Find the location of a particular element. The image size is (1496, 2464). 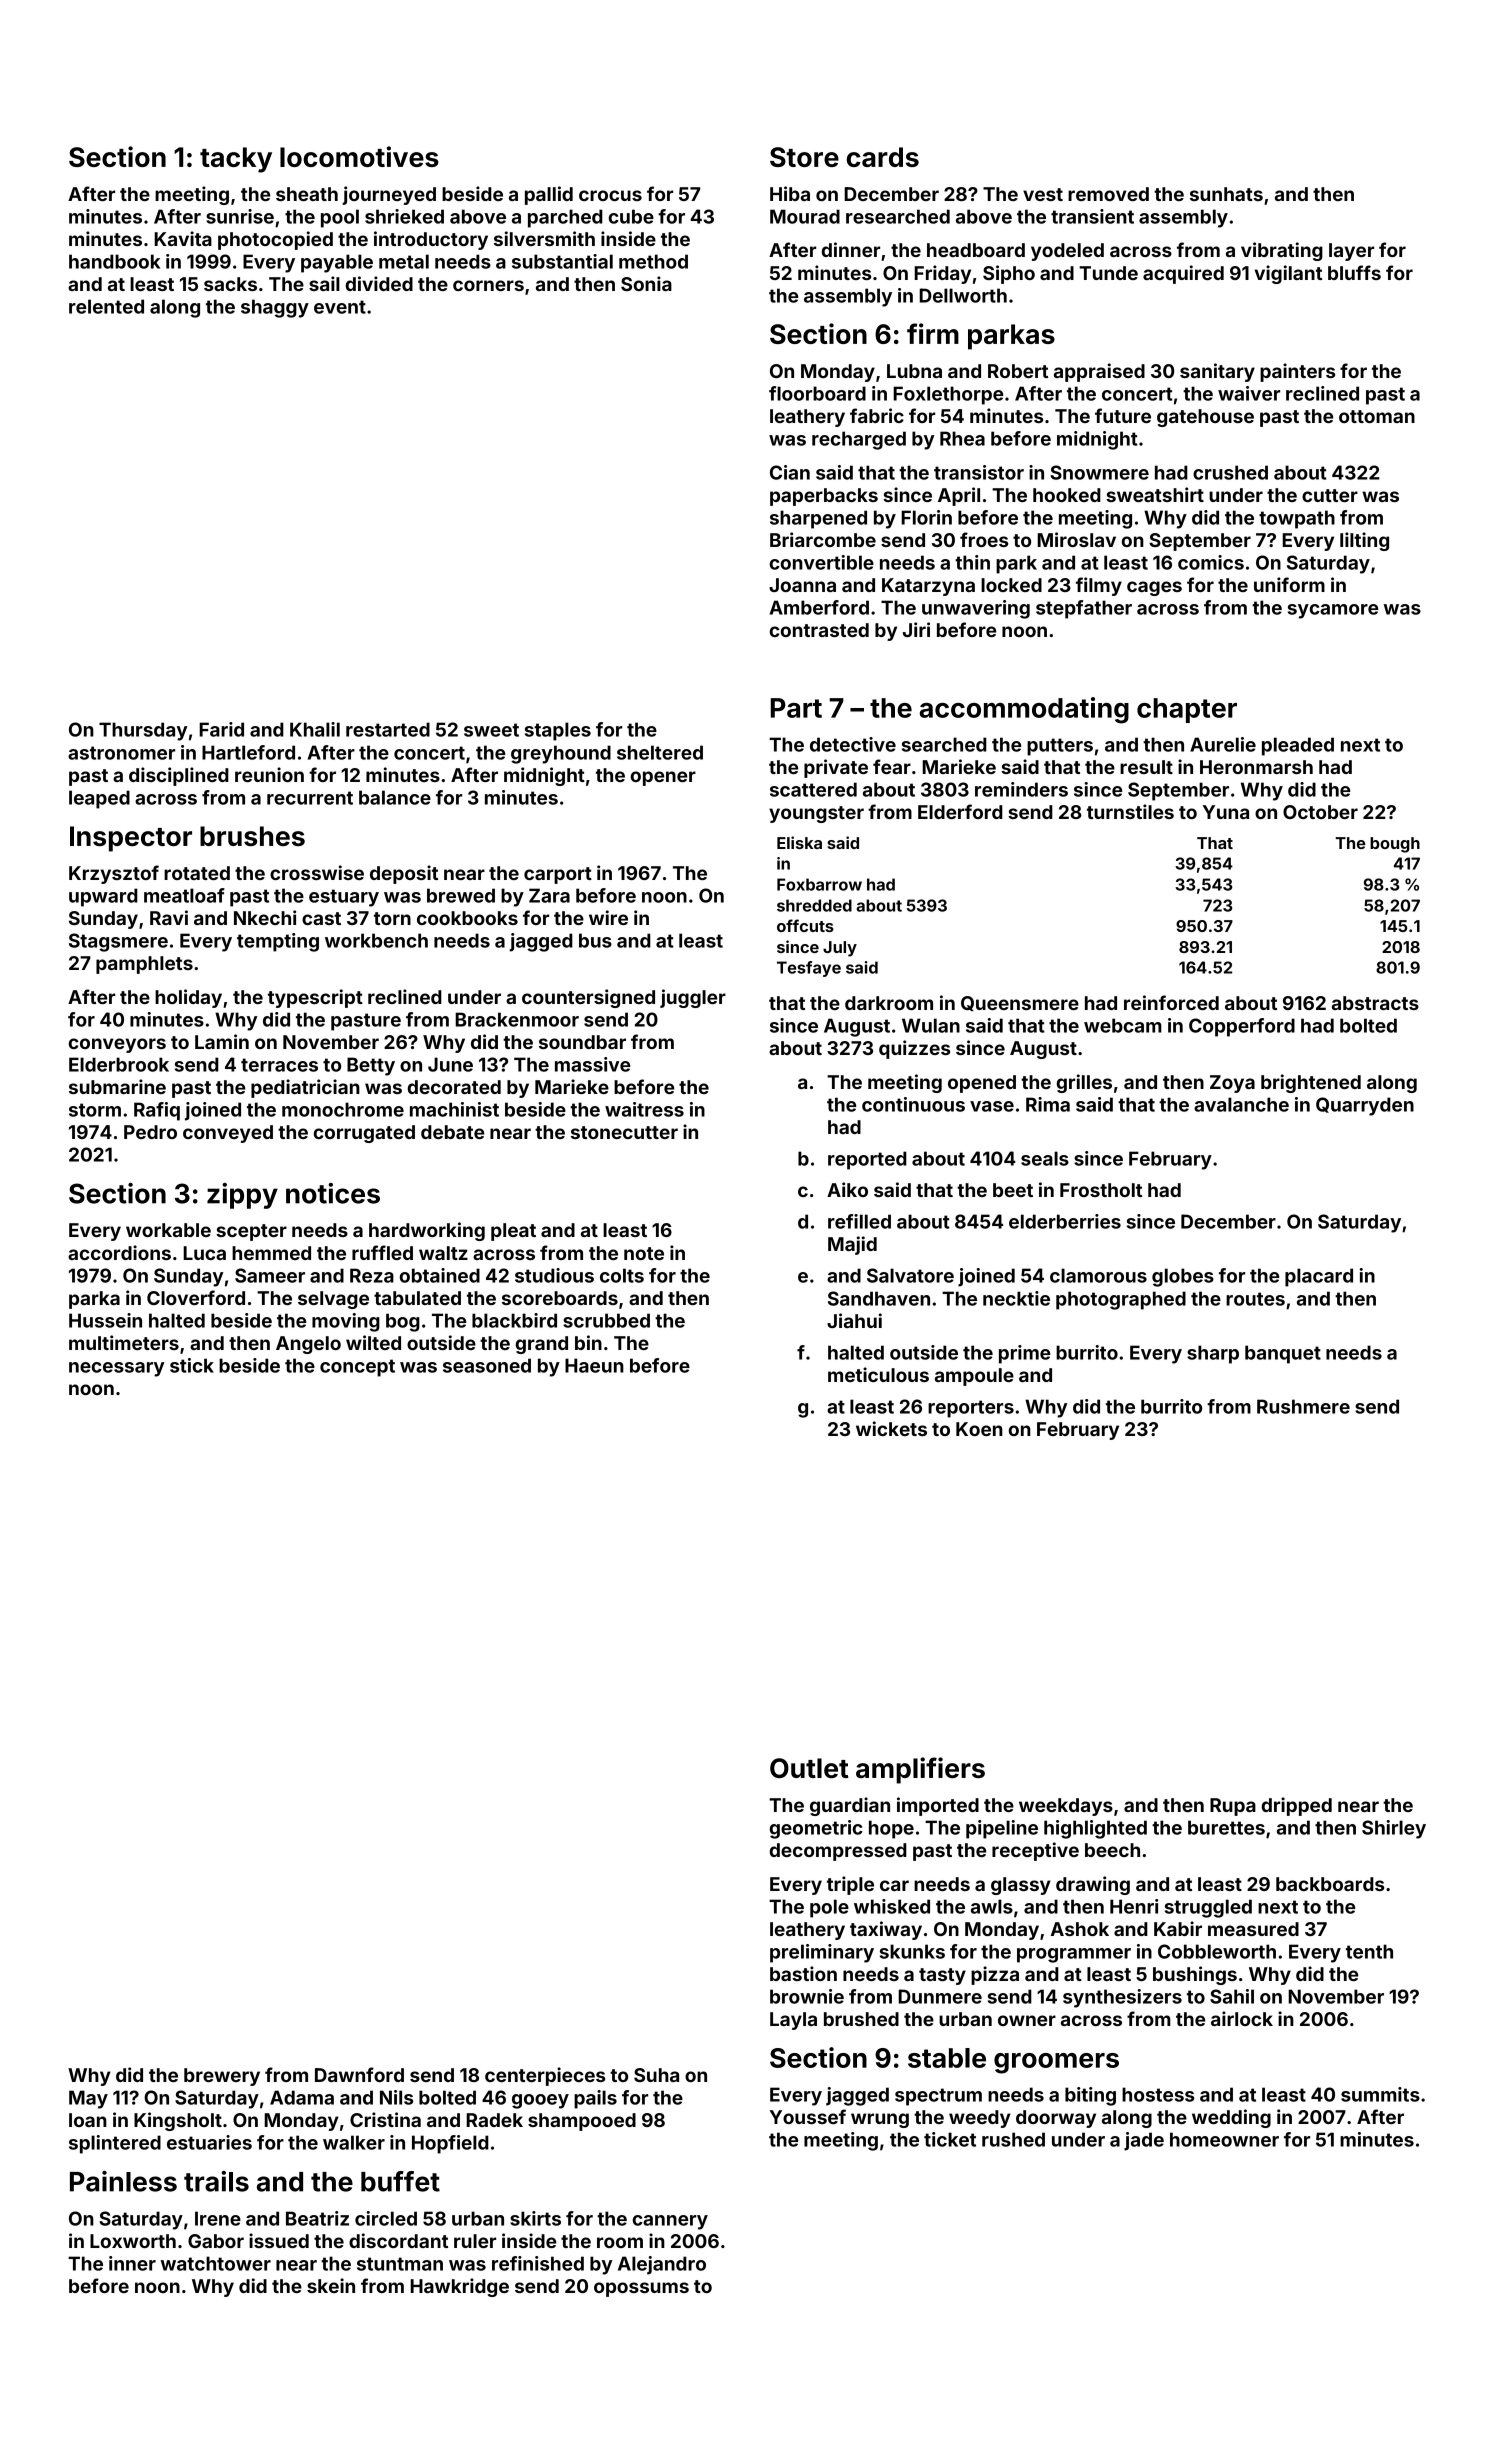

avalanche is located at coordinates (1241, 1104).
